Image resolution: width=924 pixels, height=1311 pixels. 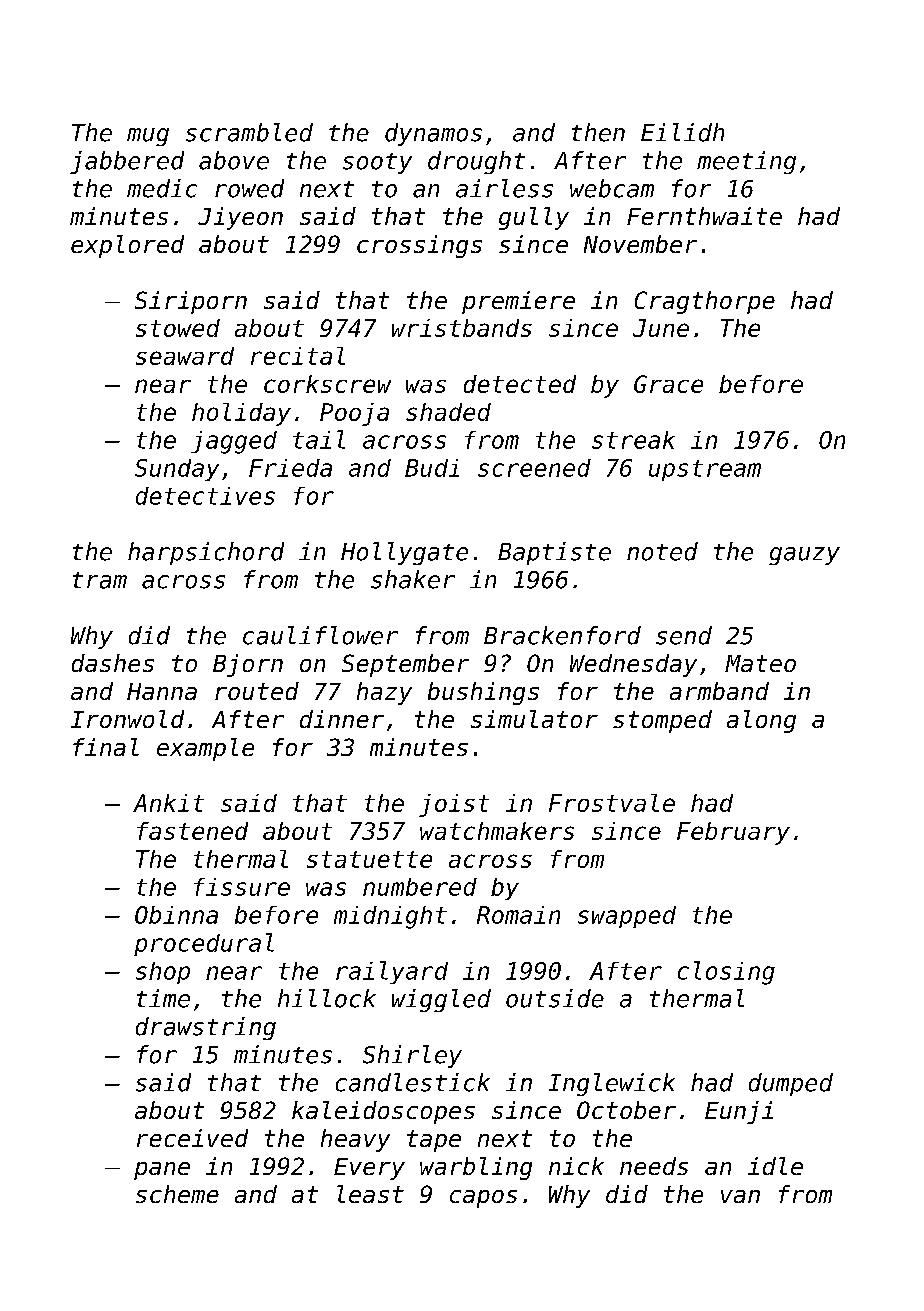 I want to click on mug, so click(x=148, y=137).
